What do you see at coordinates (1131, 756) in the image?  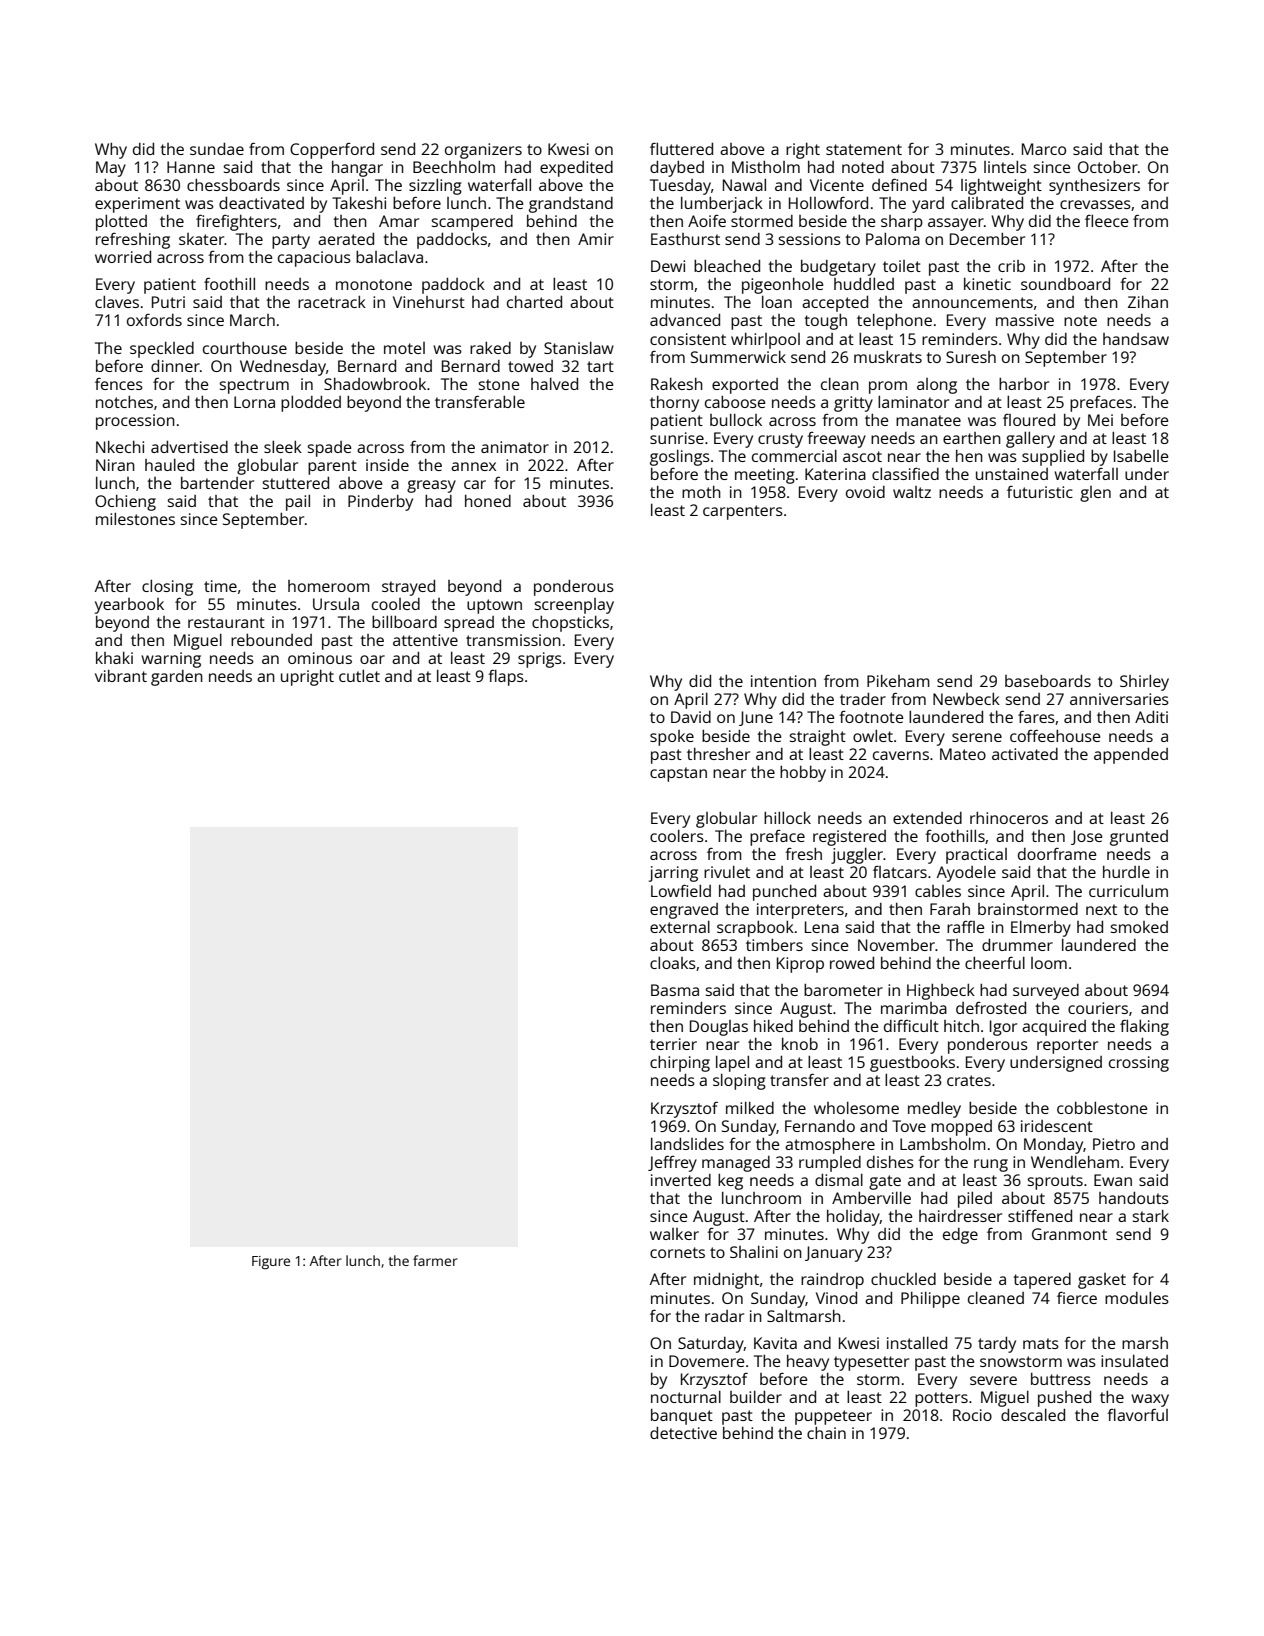 I see `appended` at bounding box center [1131, 756].
